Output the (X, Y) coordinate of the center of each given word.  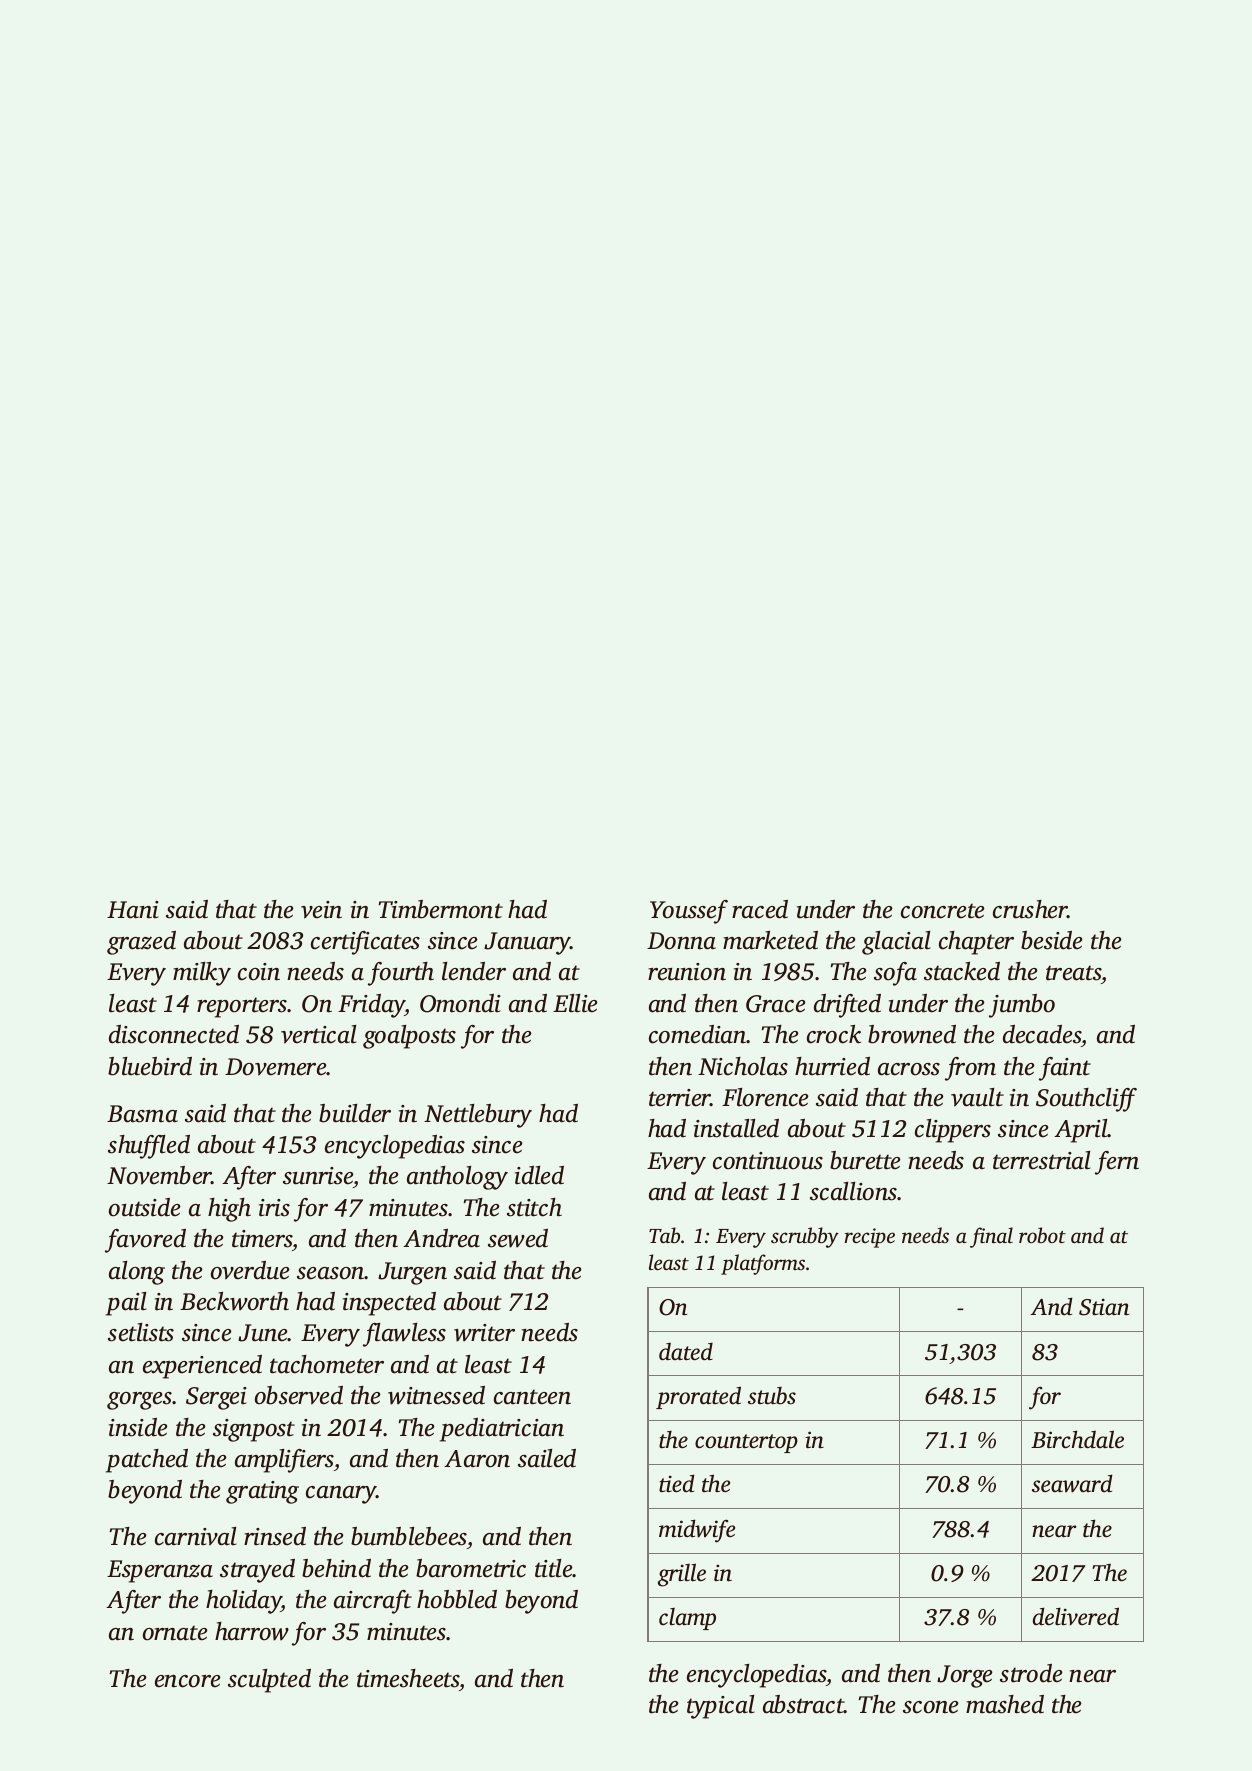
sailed (547, 1458)
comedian (698, 1034)
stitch (534, 1207)
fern (1117, 1163)
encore (187, 1681)
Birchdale (1077, 1439)
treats (1073, 973)
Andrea (441, 1238)
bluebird (150, 1066)
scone (930, 1707)
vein (321, 910)
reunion (687, 972)
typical (720, 1707)
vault (977, 1097)
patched (147, 1461)
